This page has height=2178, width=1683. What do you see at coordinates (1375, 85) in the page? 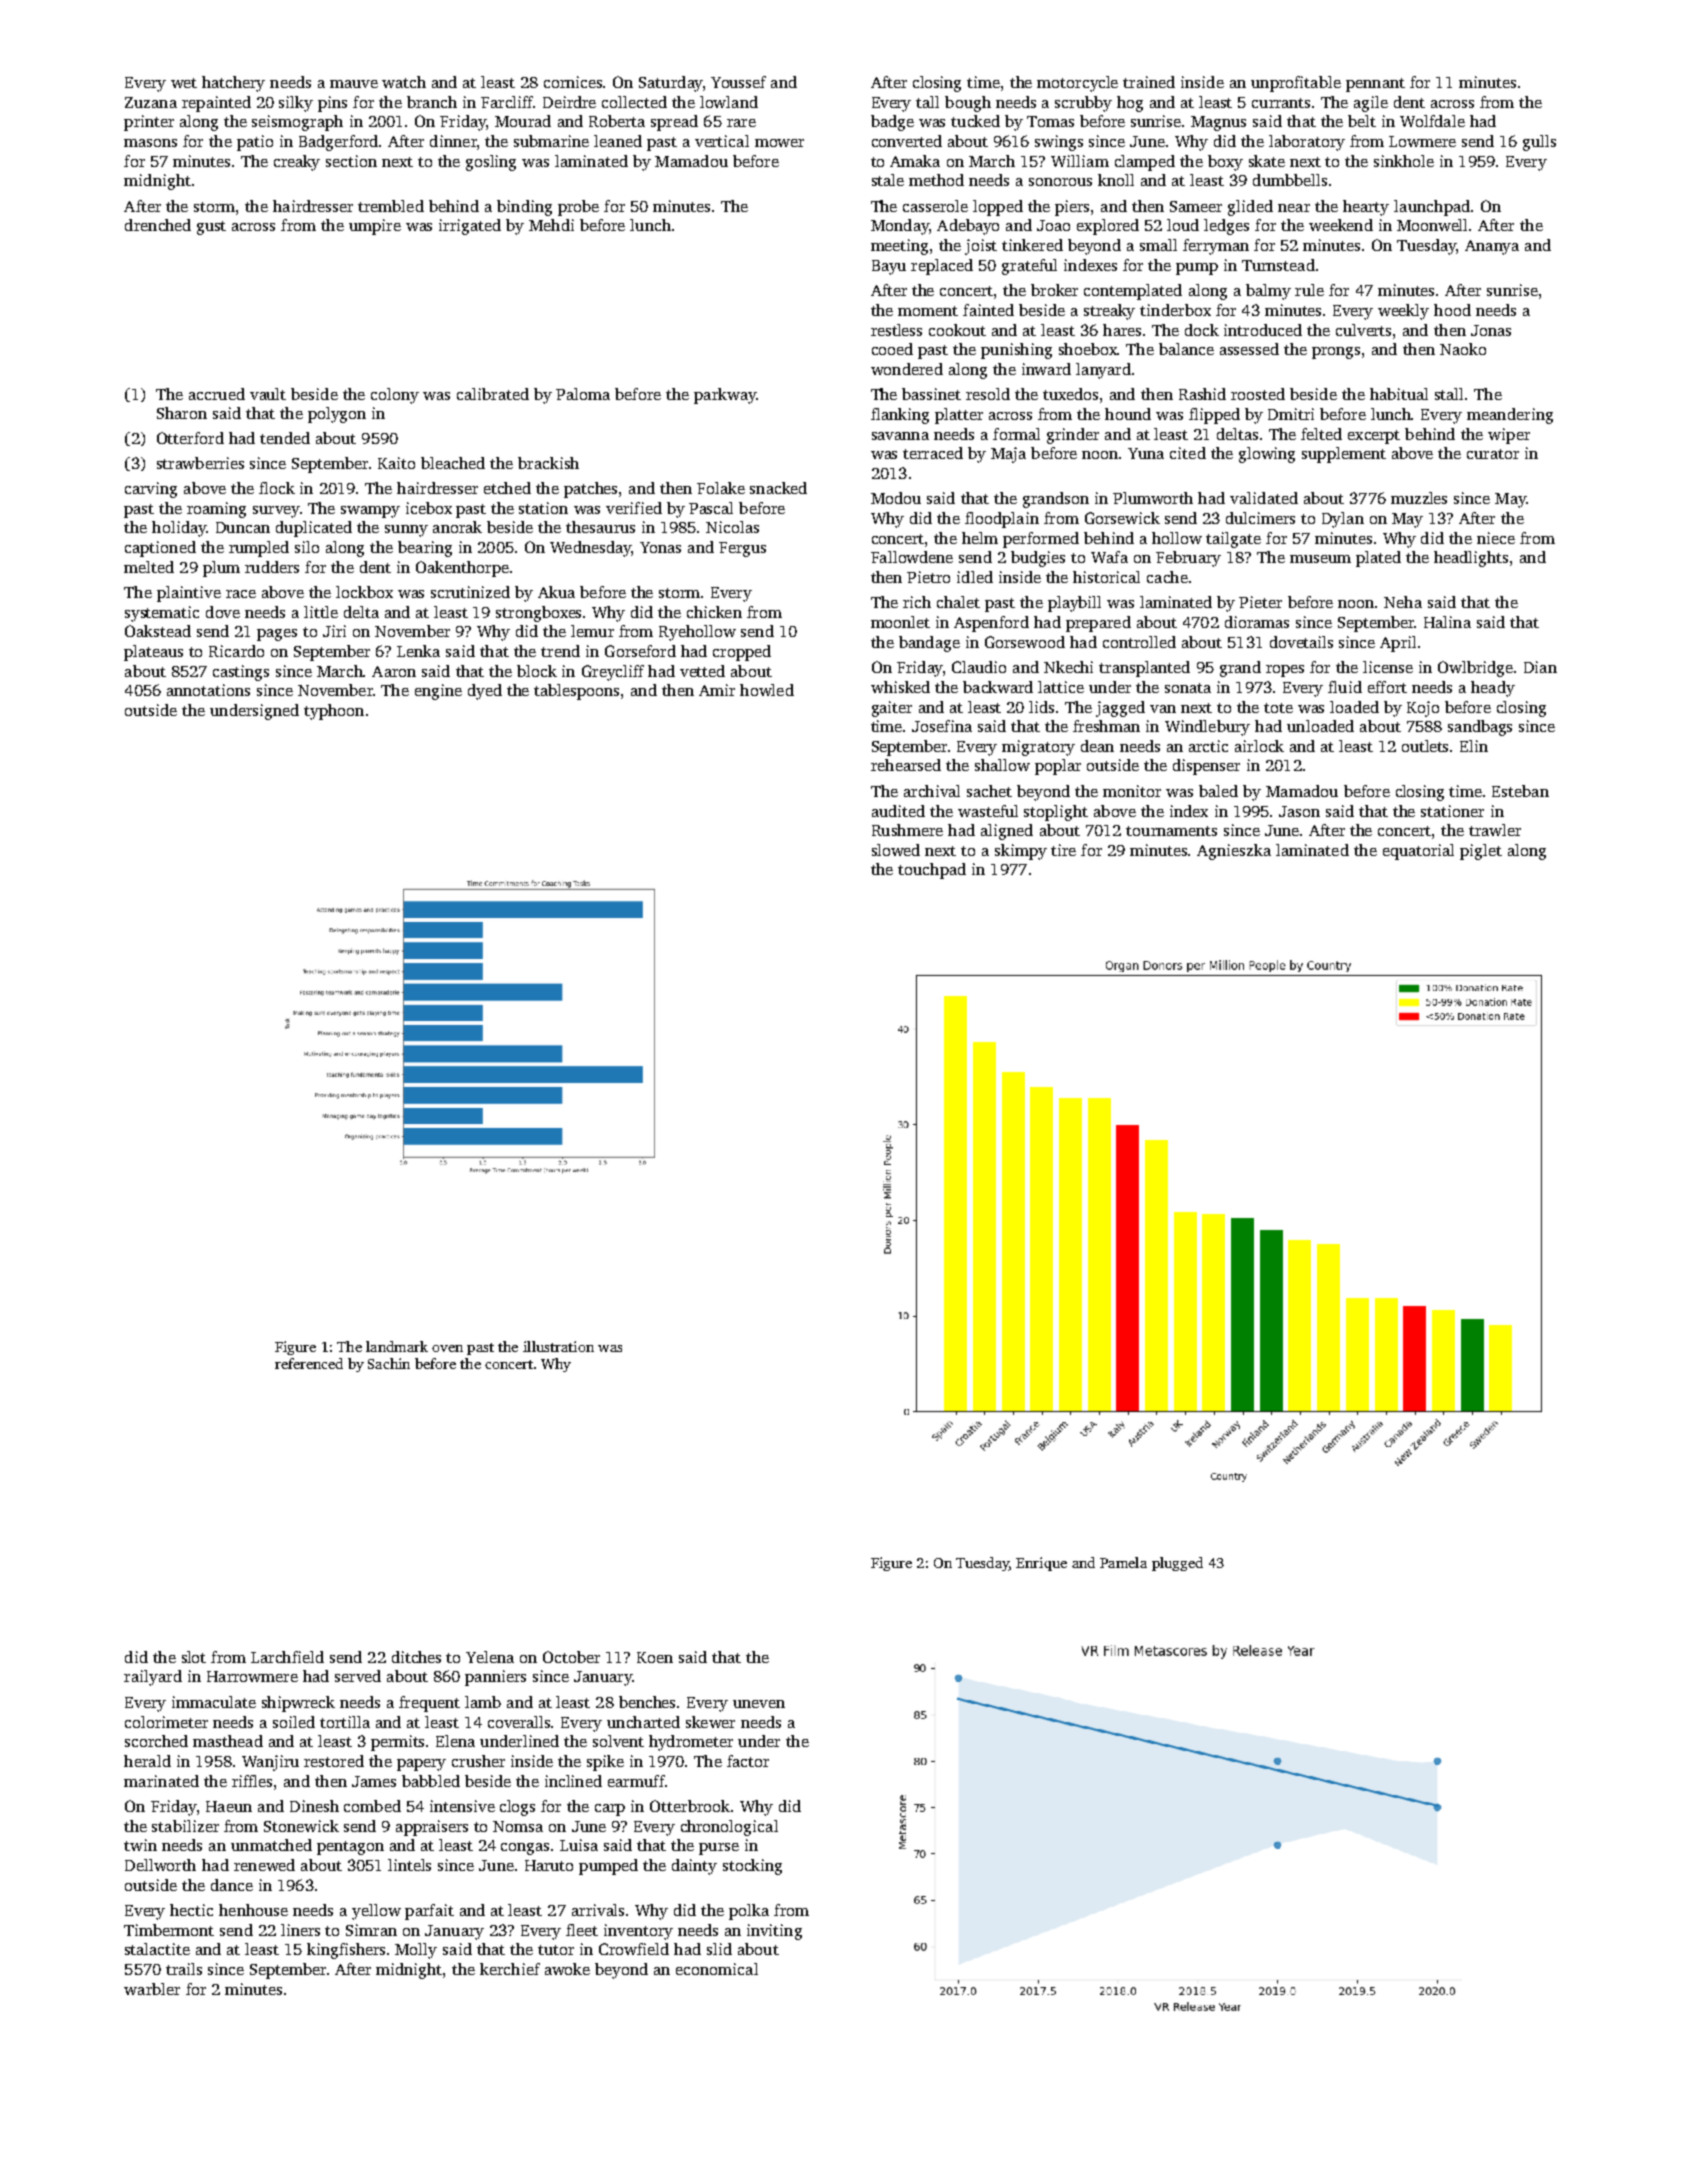
I see `pennant` at bounding box center [1375, 85].
